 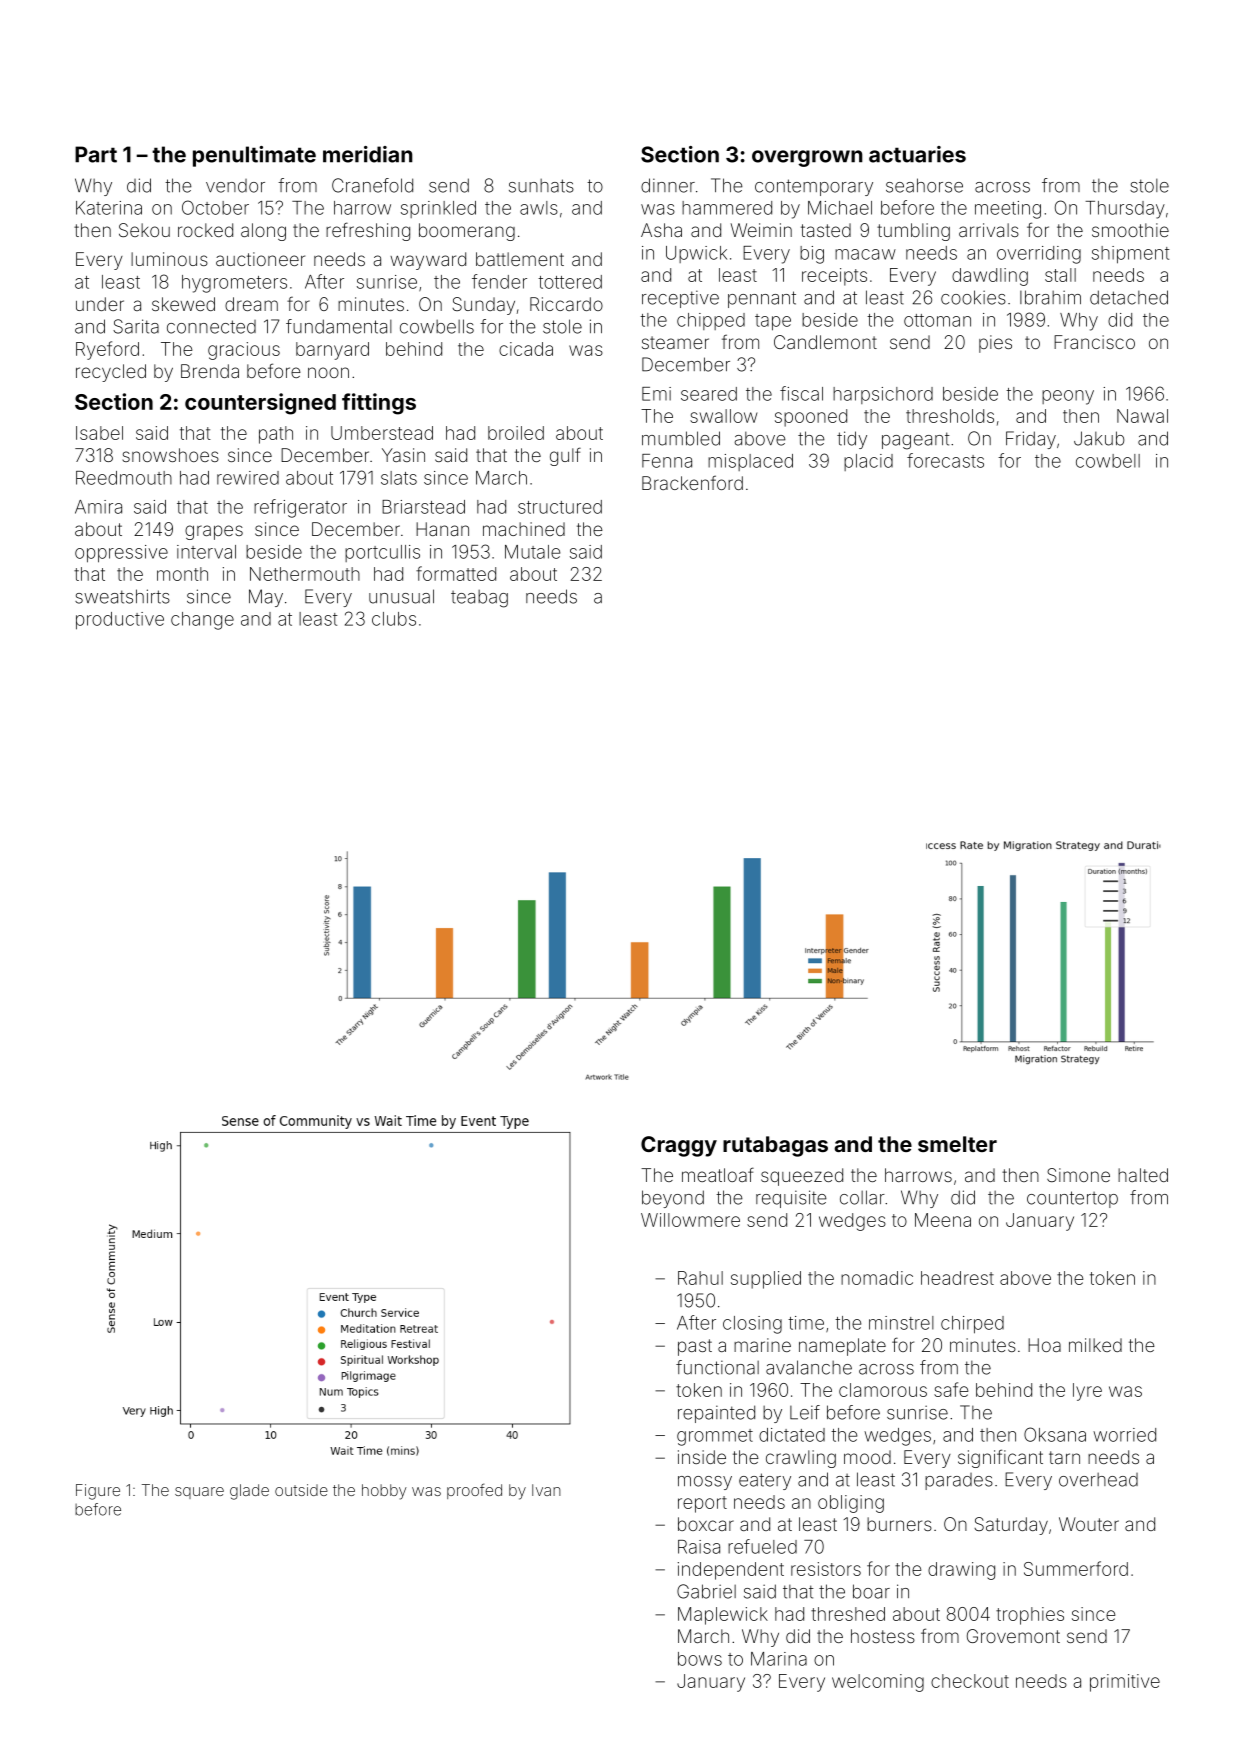 I want to click on tottered, so click(x=570, y=282).
